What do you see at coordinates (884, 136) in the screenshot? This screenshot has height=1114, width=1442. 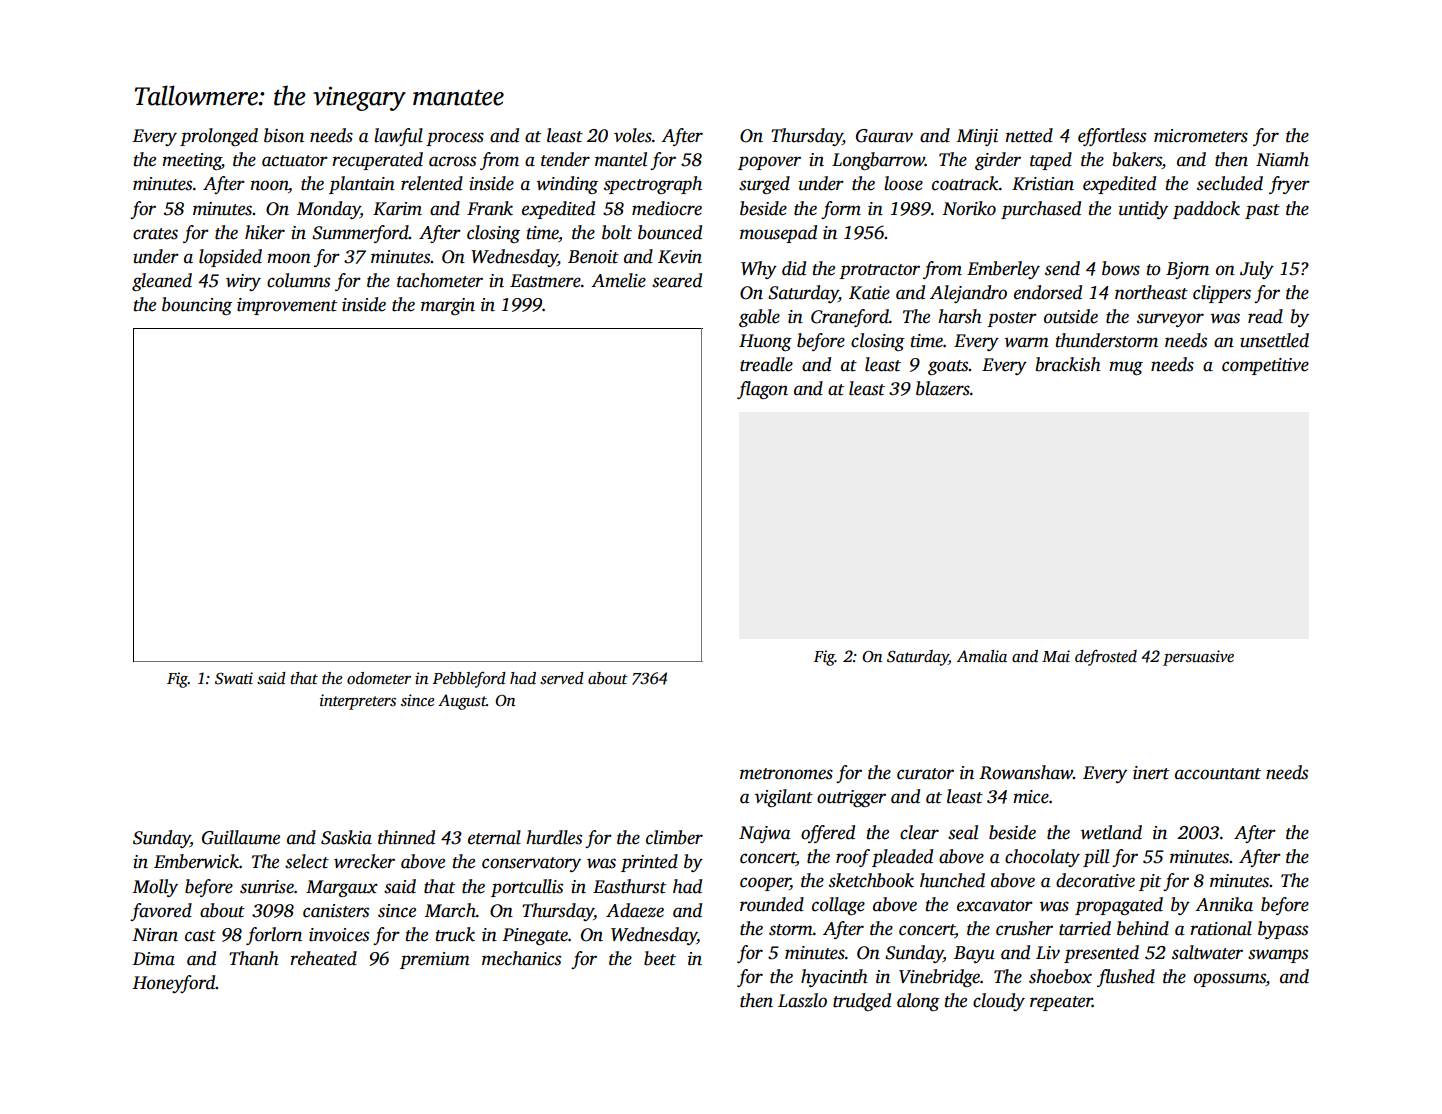 I see `Gaurav` at bounding box center [884, 136].
